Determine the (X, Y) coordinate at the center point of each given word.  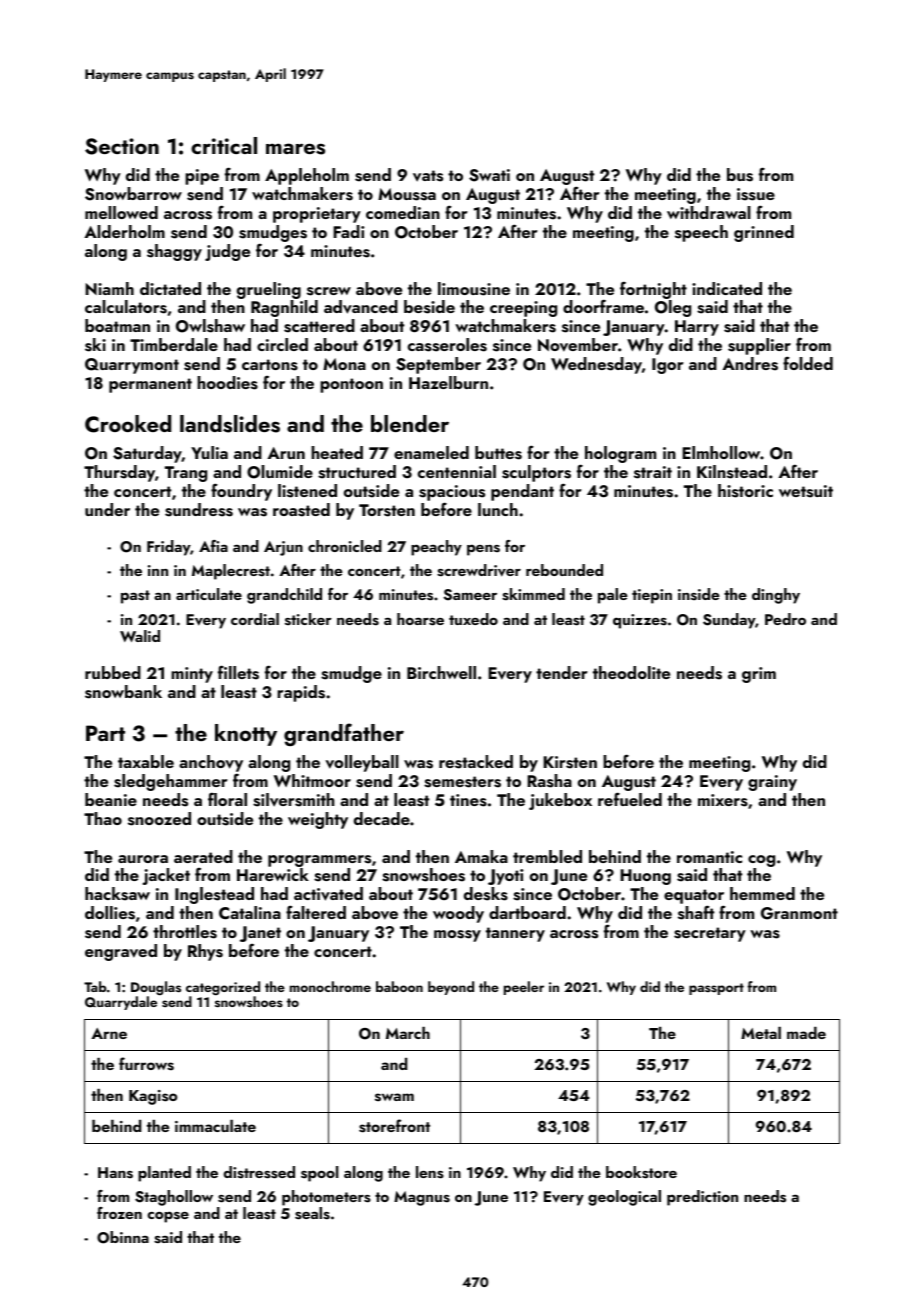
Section (122, 146)
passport (716, 989)
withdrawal (709, 212)
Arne (109, 1033)
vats (428, 176)
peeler (524, 988)
